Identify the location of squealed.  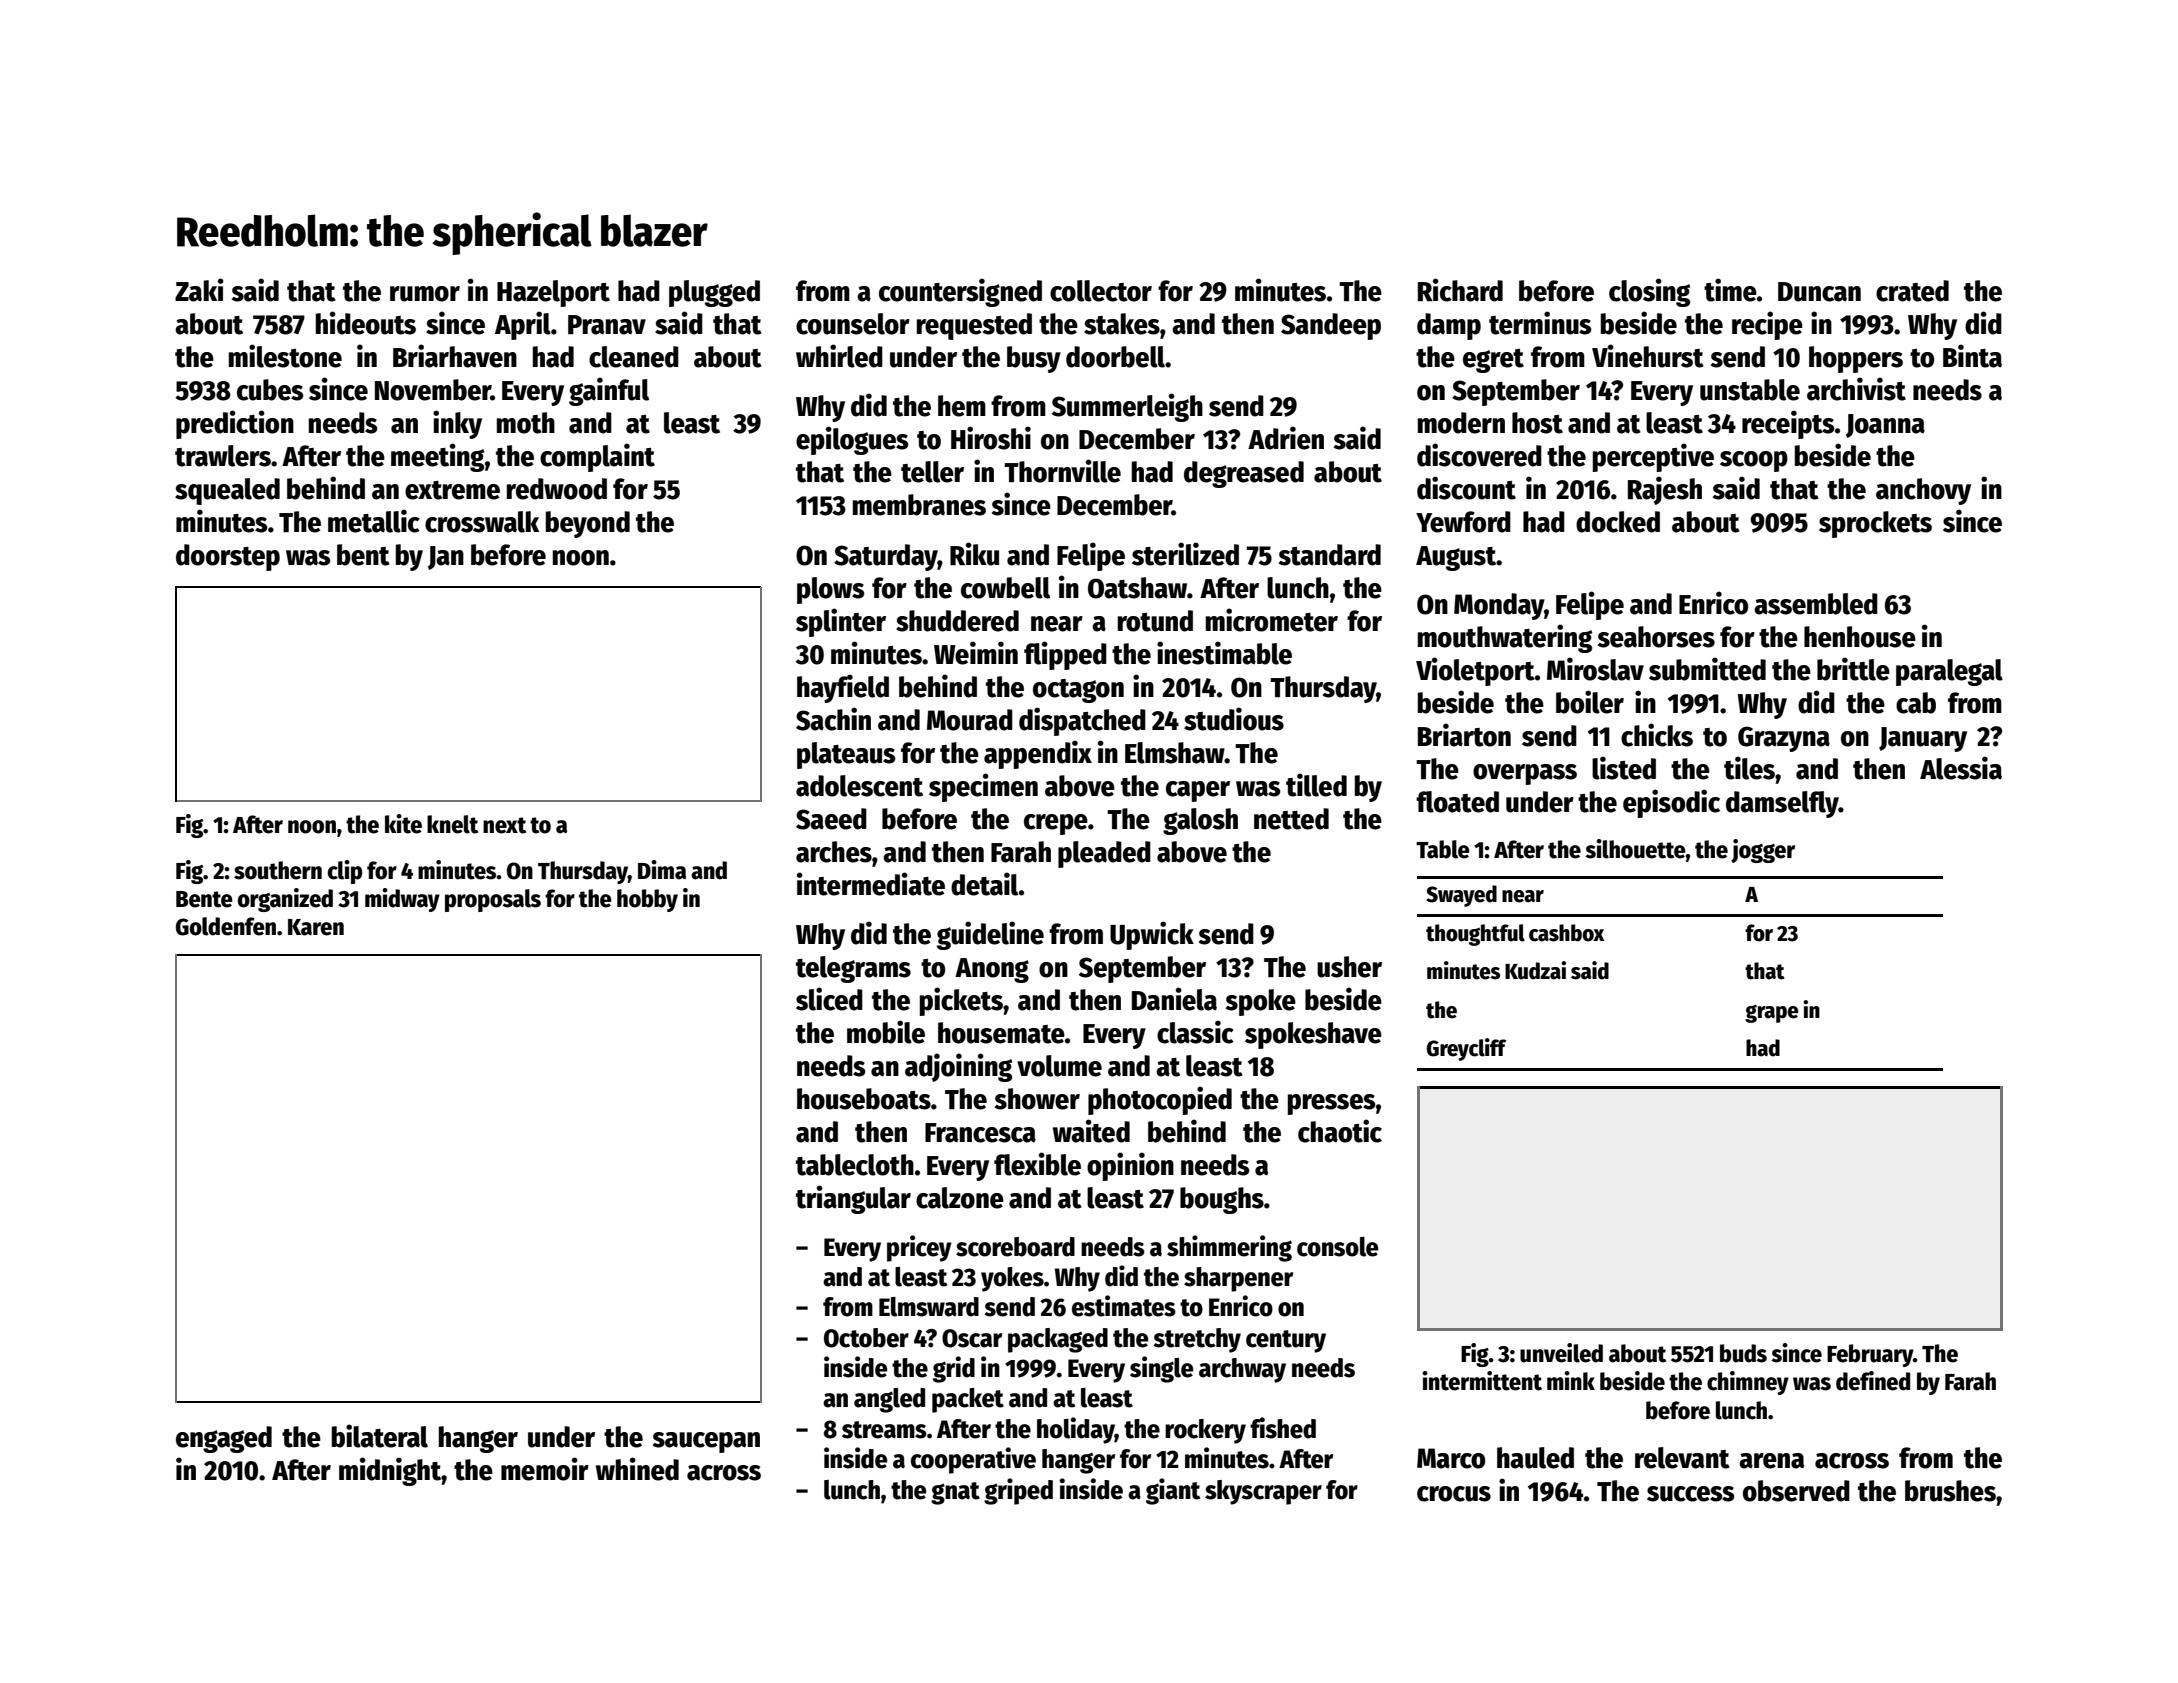
(227, 491).
